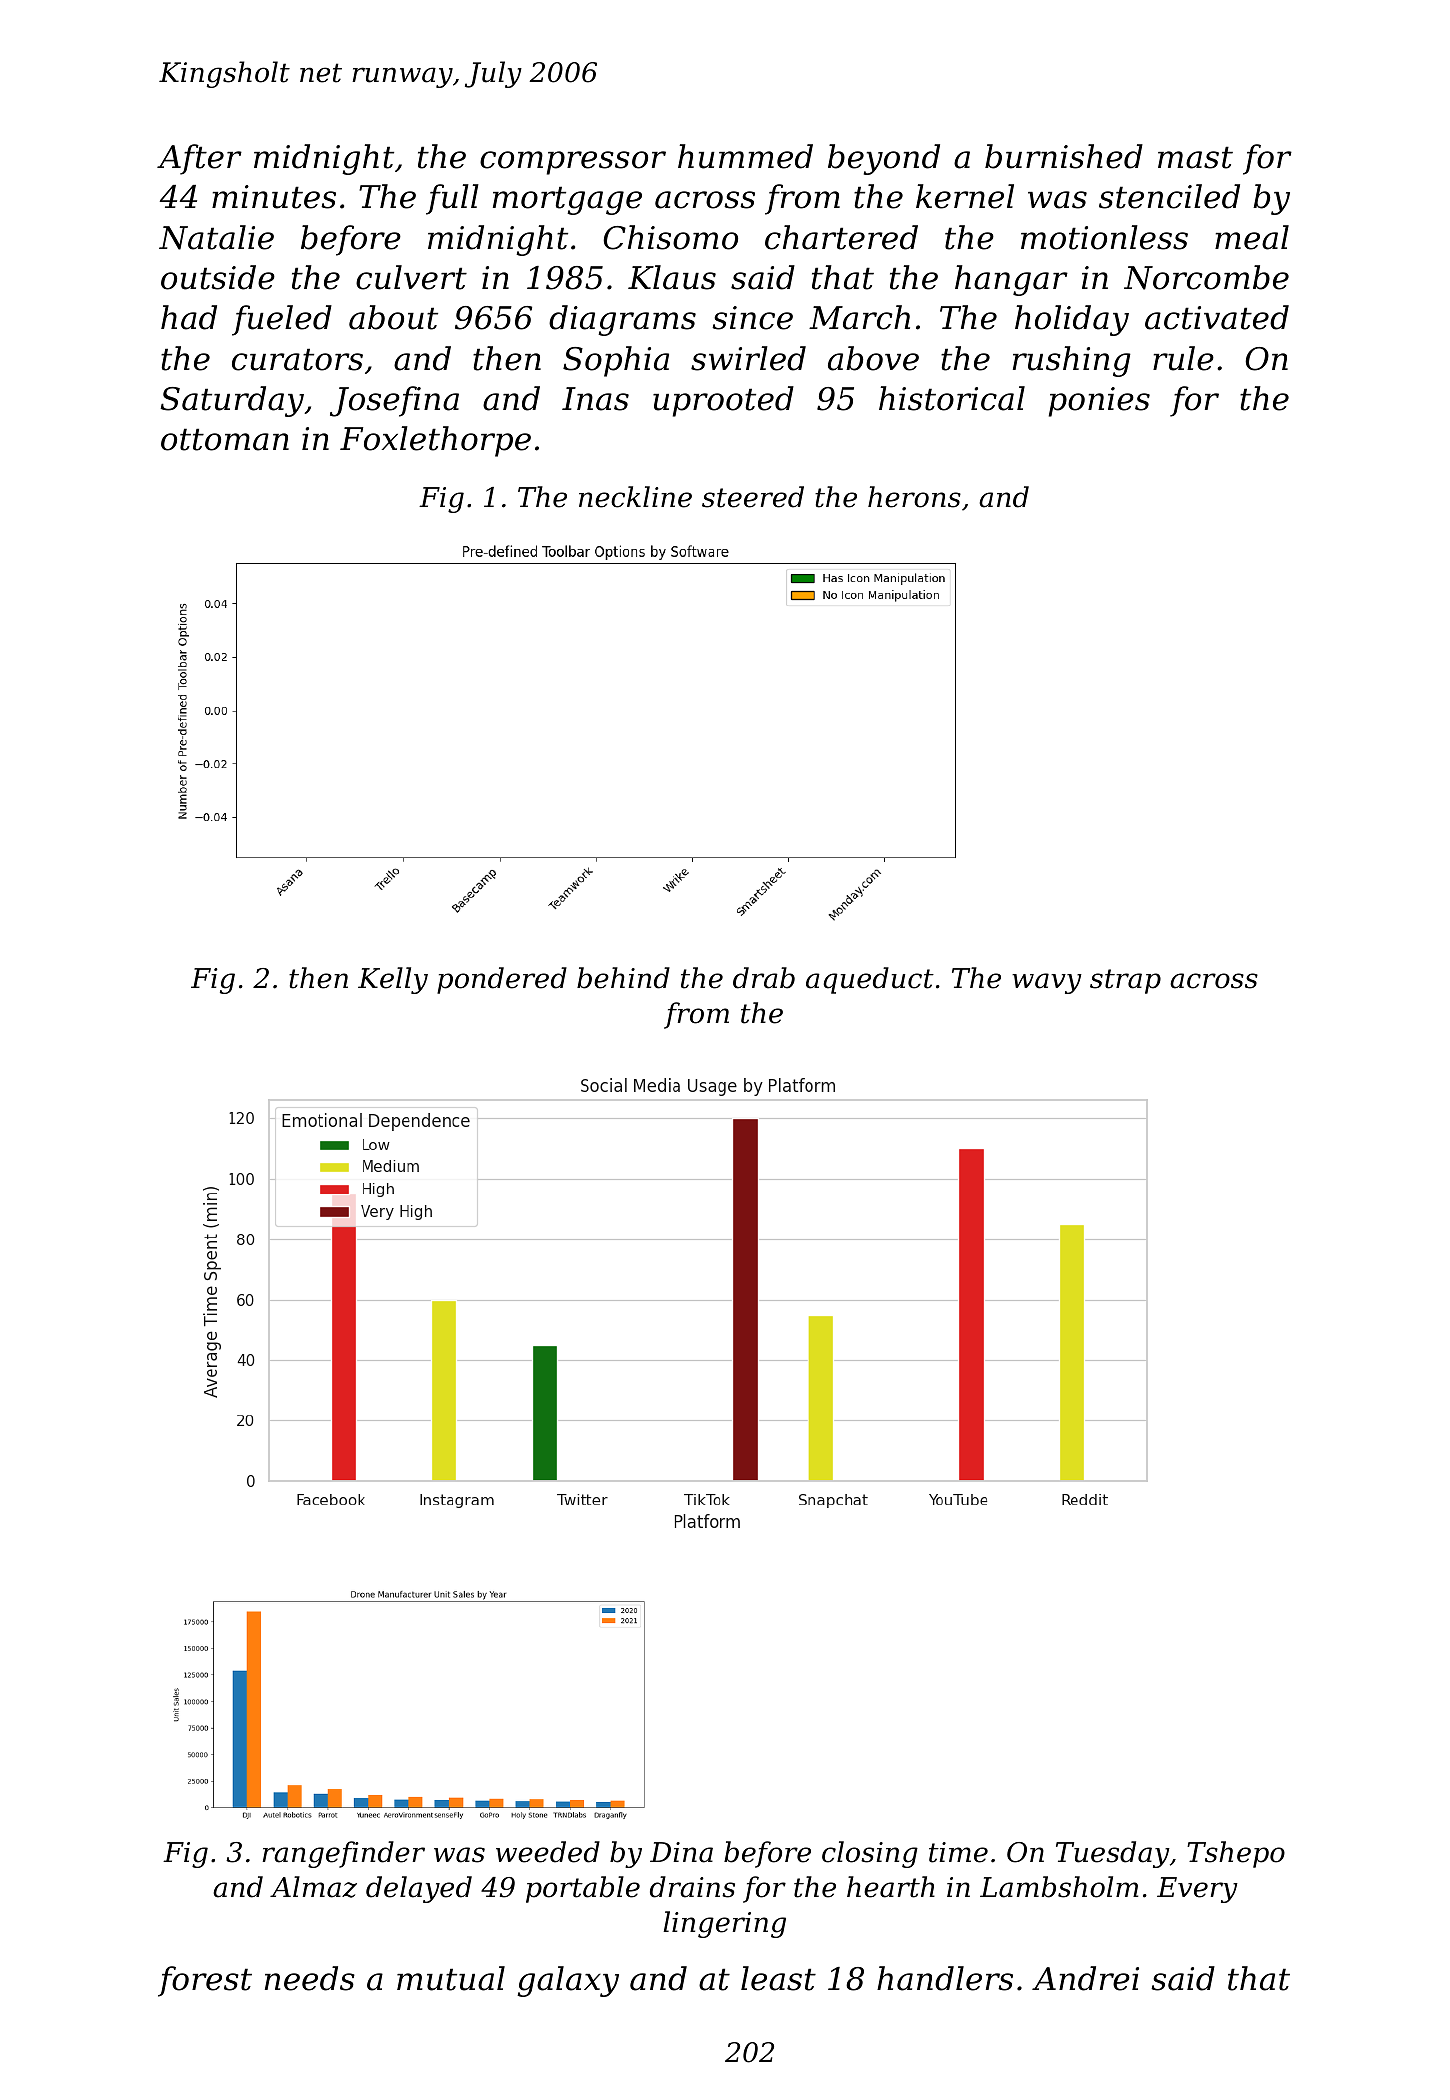  Describe the element at coordinates (681, 1852) in the screenshot. I see `Dina` at that location.
